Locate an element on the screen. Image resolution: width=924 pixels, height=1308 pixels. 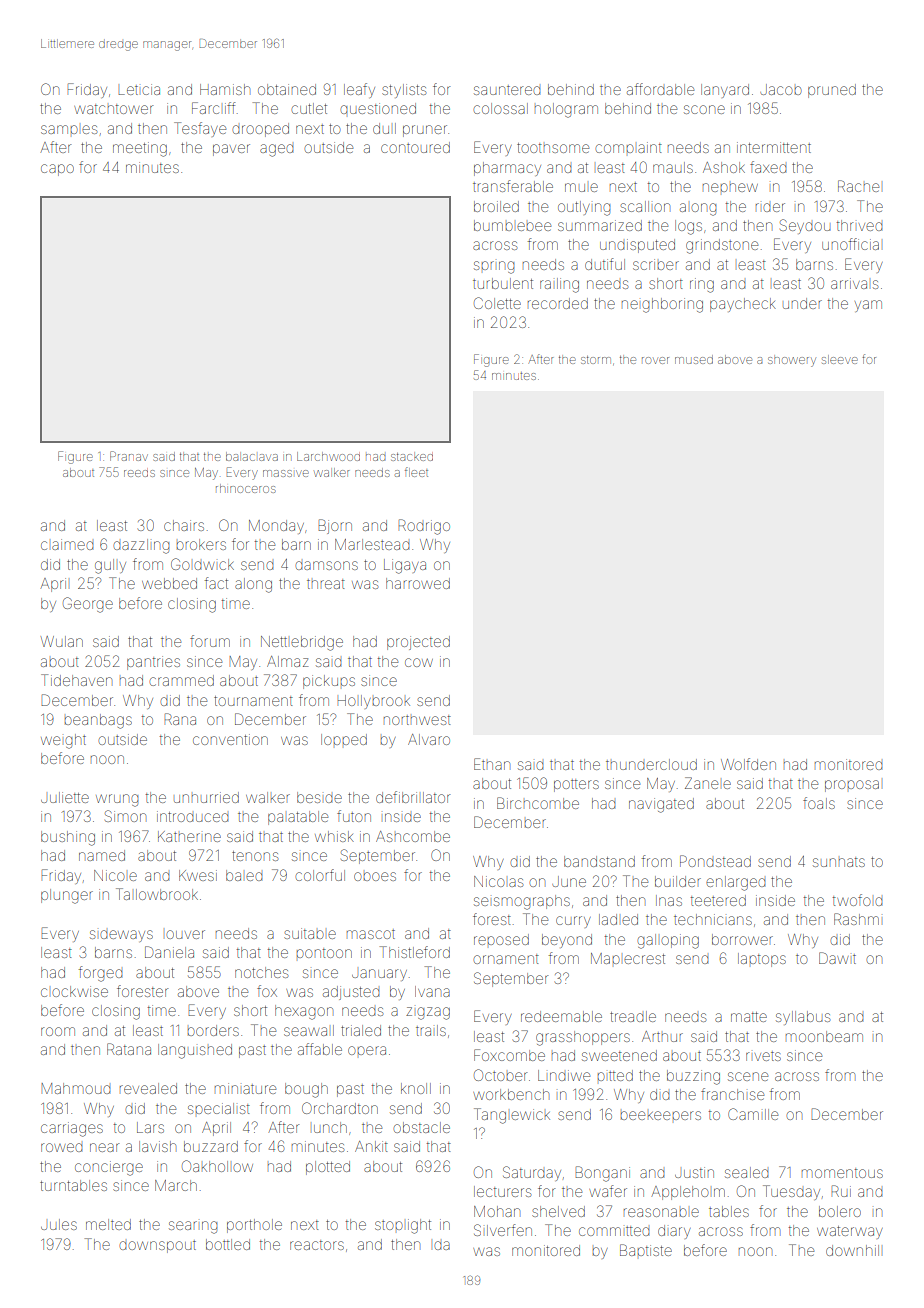
sauntered is located at coordinates (507, 90).
